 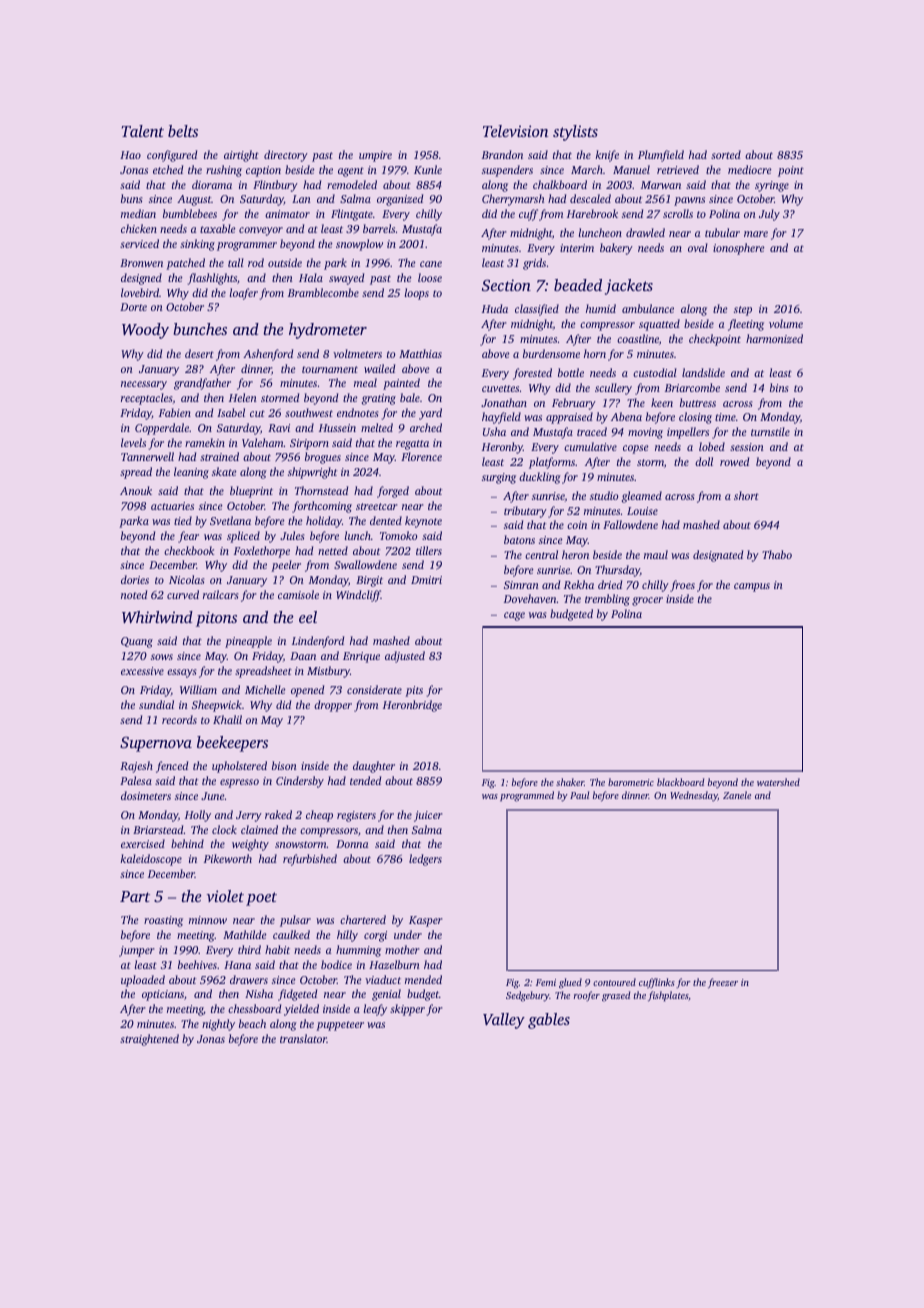 I want to click on painted, so click(x=401, y=384).
